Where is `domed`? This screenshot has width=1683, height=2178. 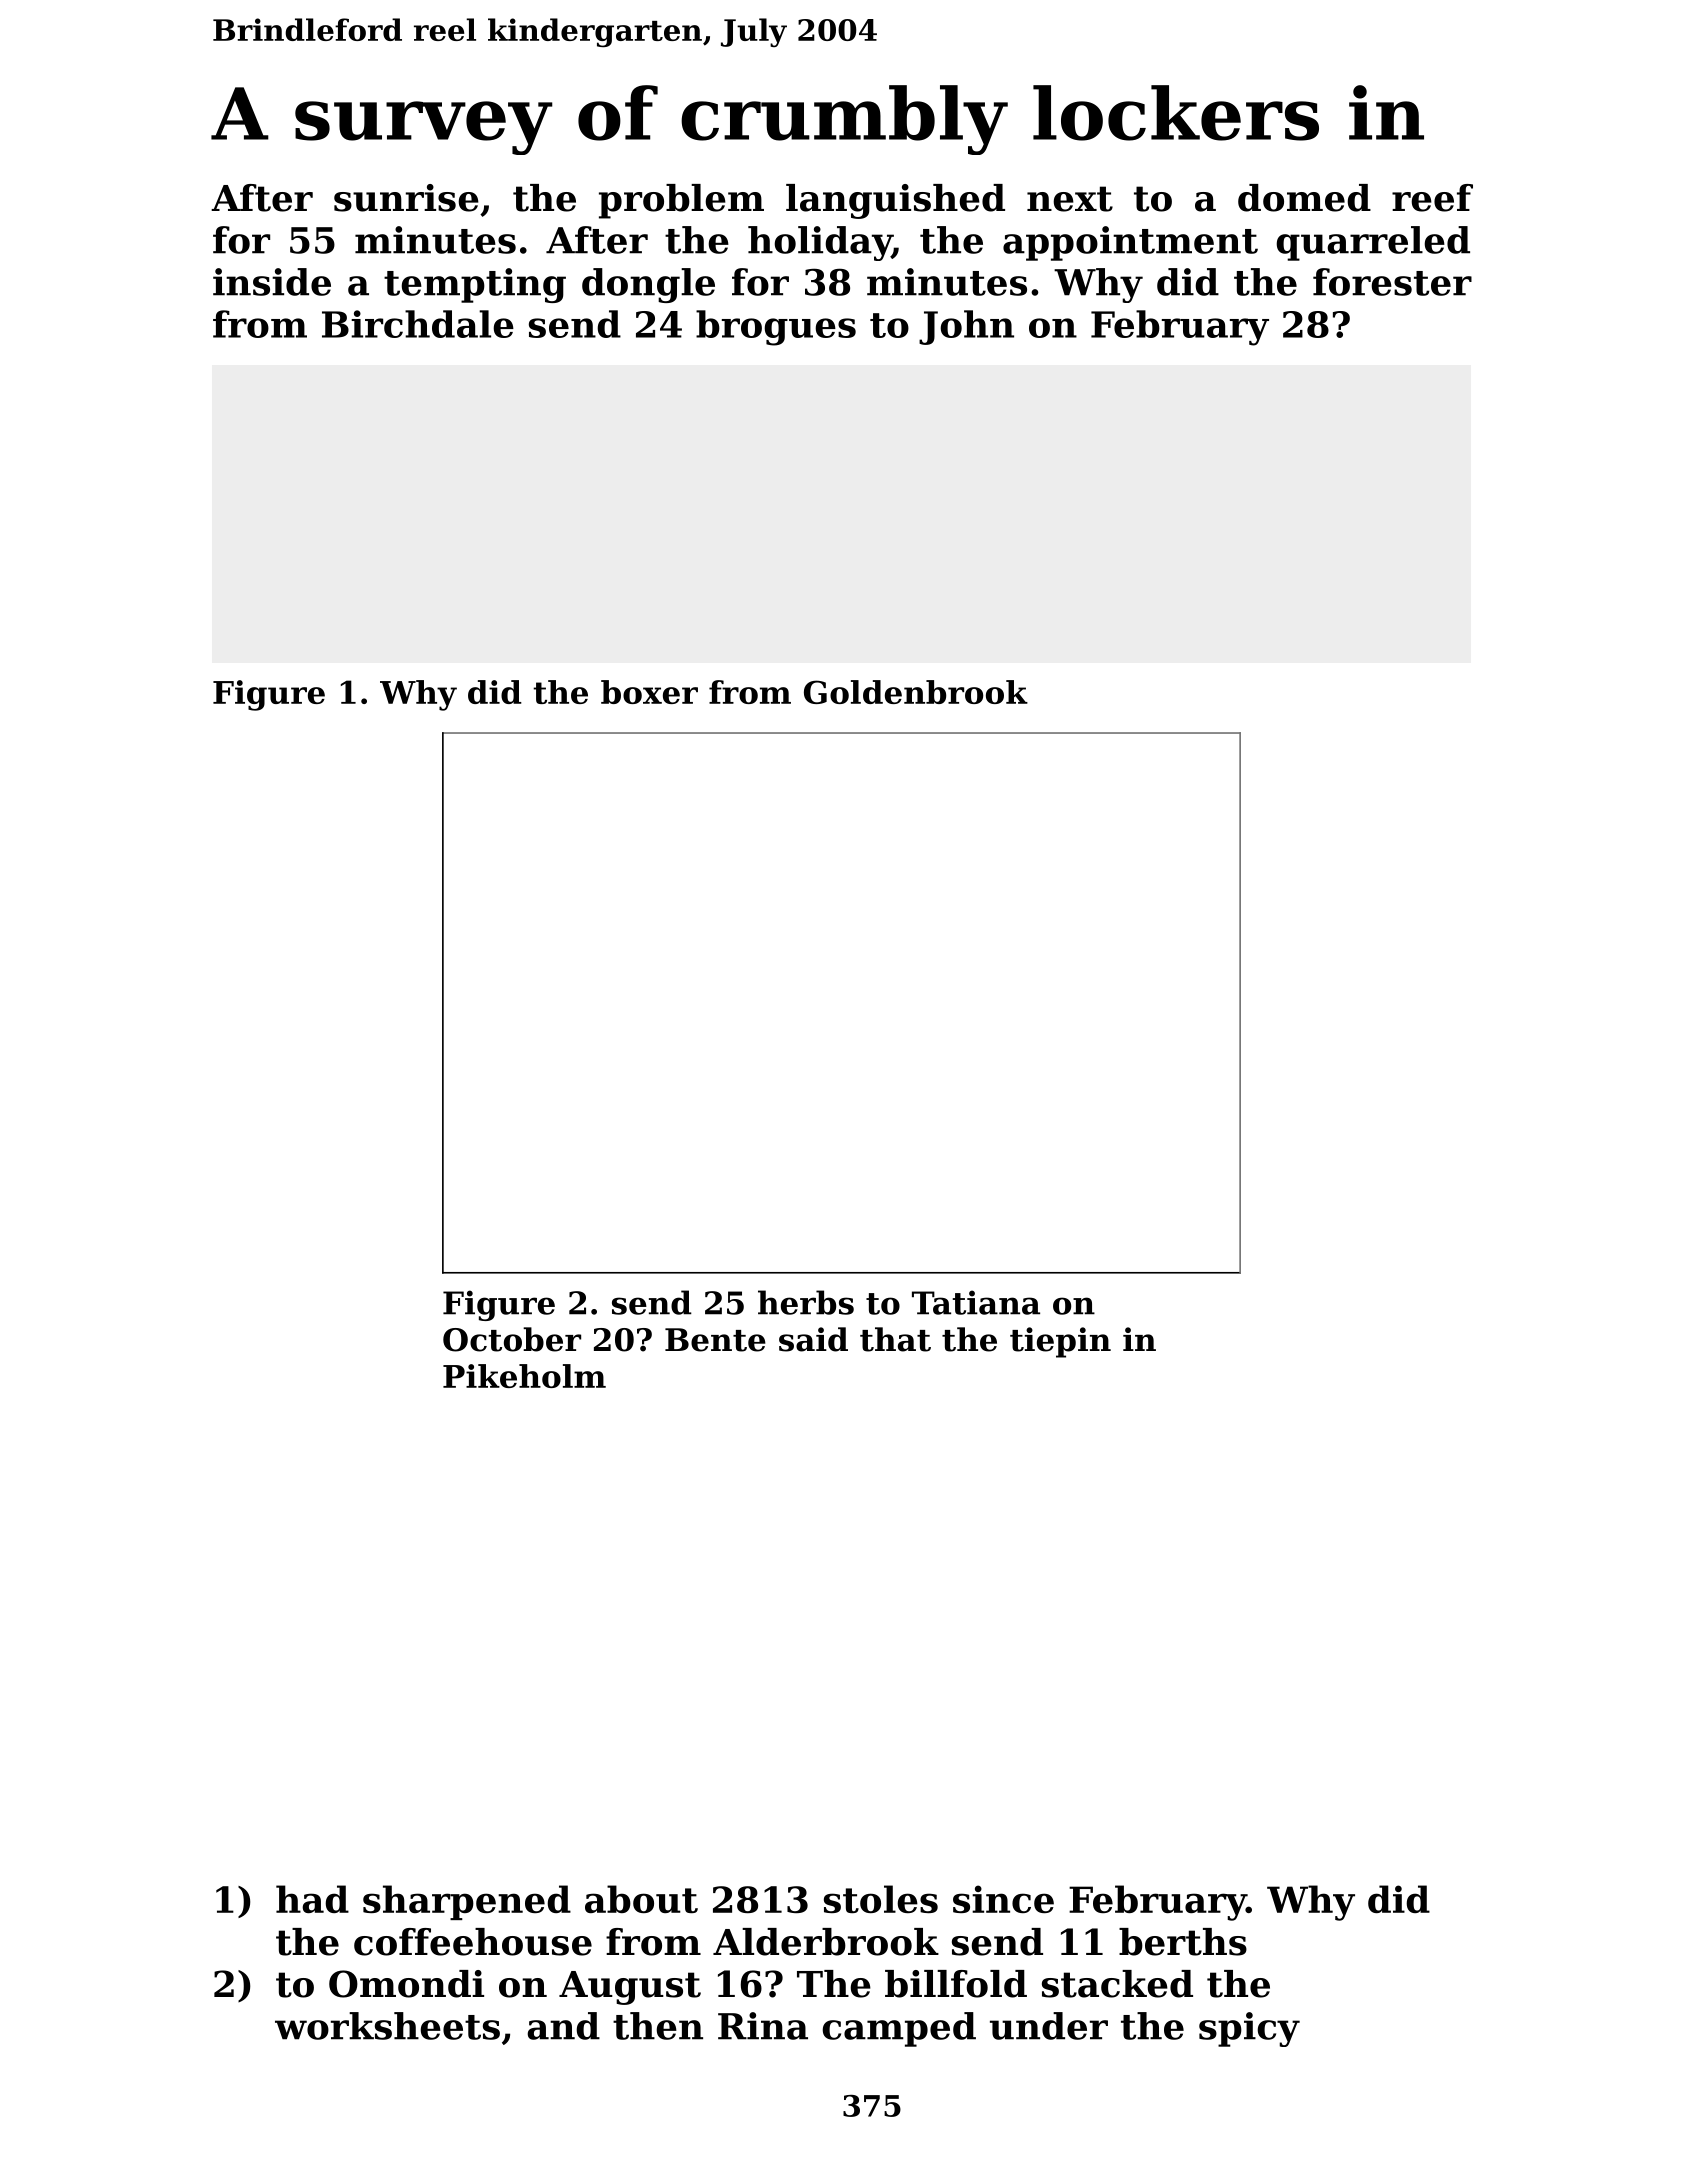
domed is located at coordinates (1304, 198).
